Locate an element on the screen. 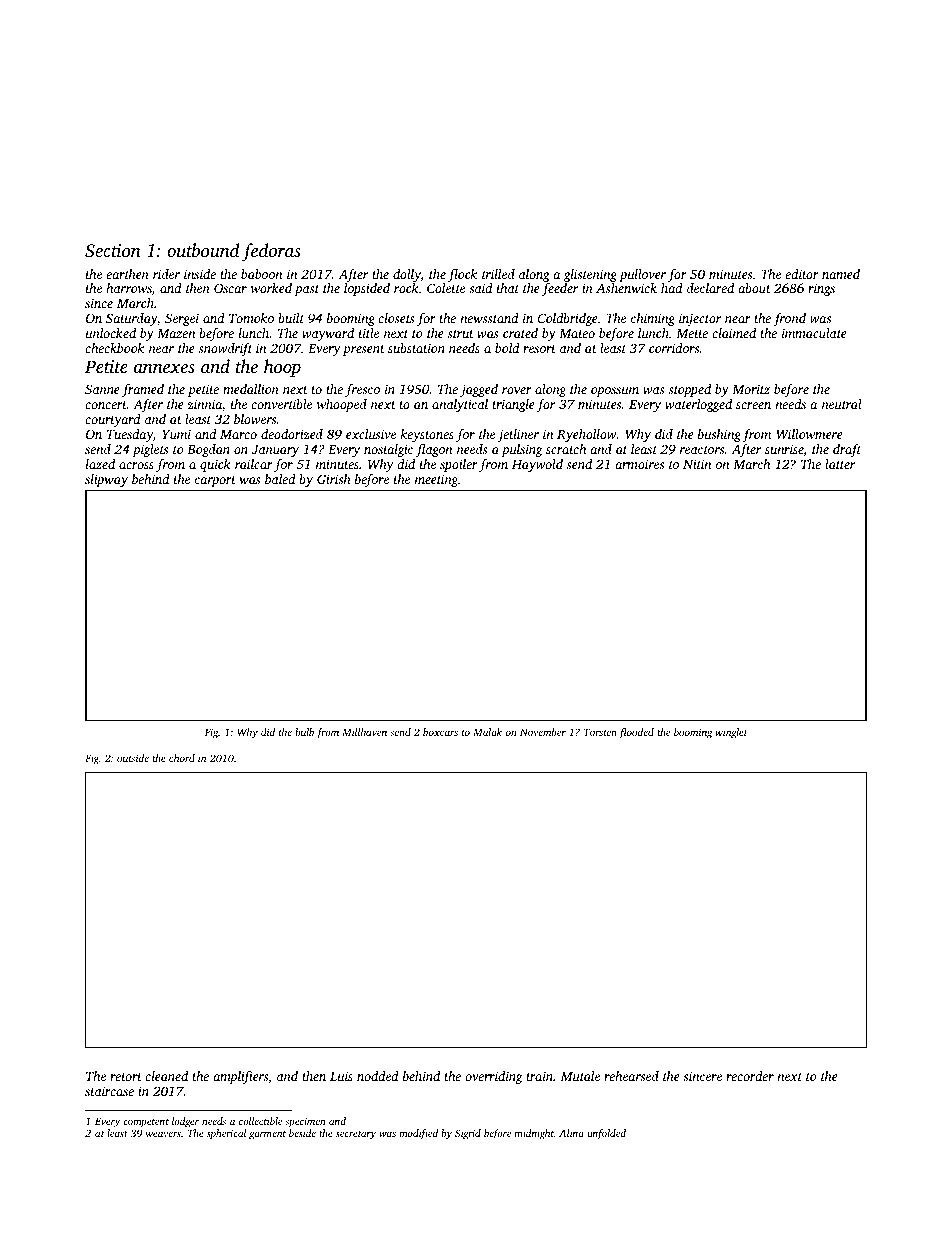  Girish is located at coordinates (334, 479).
